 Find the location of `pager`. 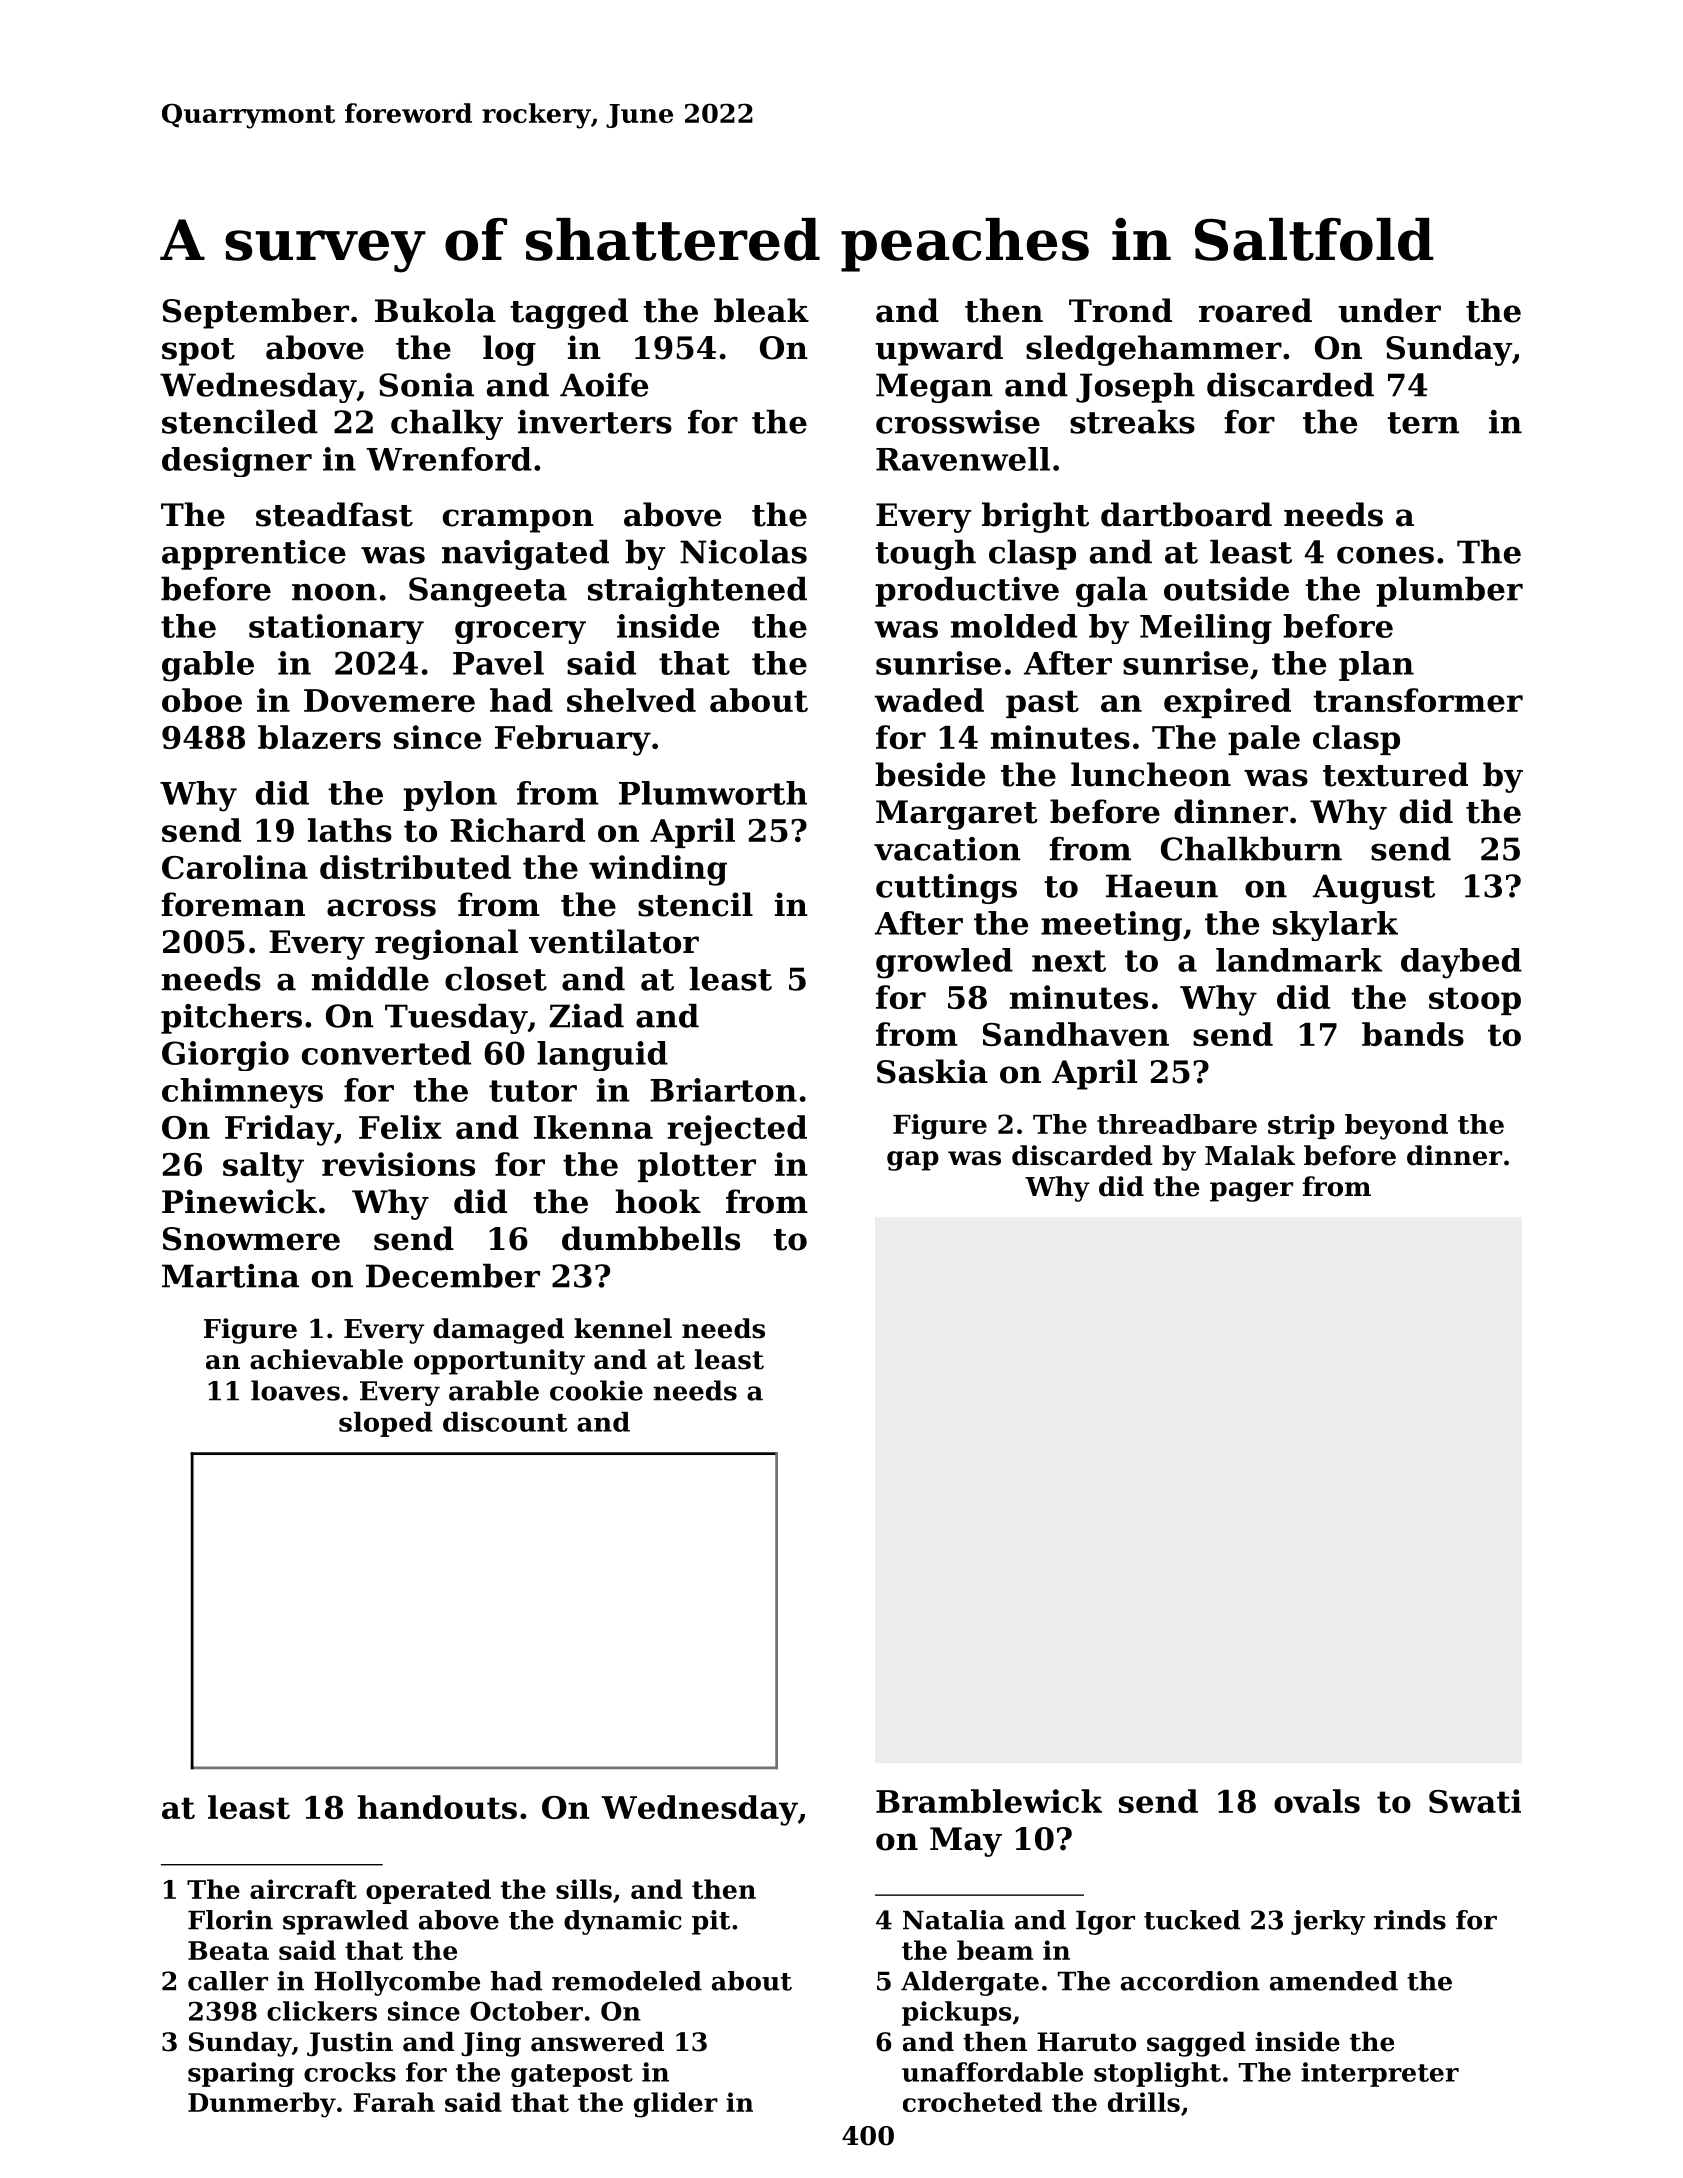

pager is located at coordinates (1251, 1192).
